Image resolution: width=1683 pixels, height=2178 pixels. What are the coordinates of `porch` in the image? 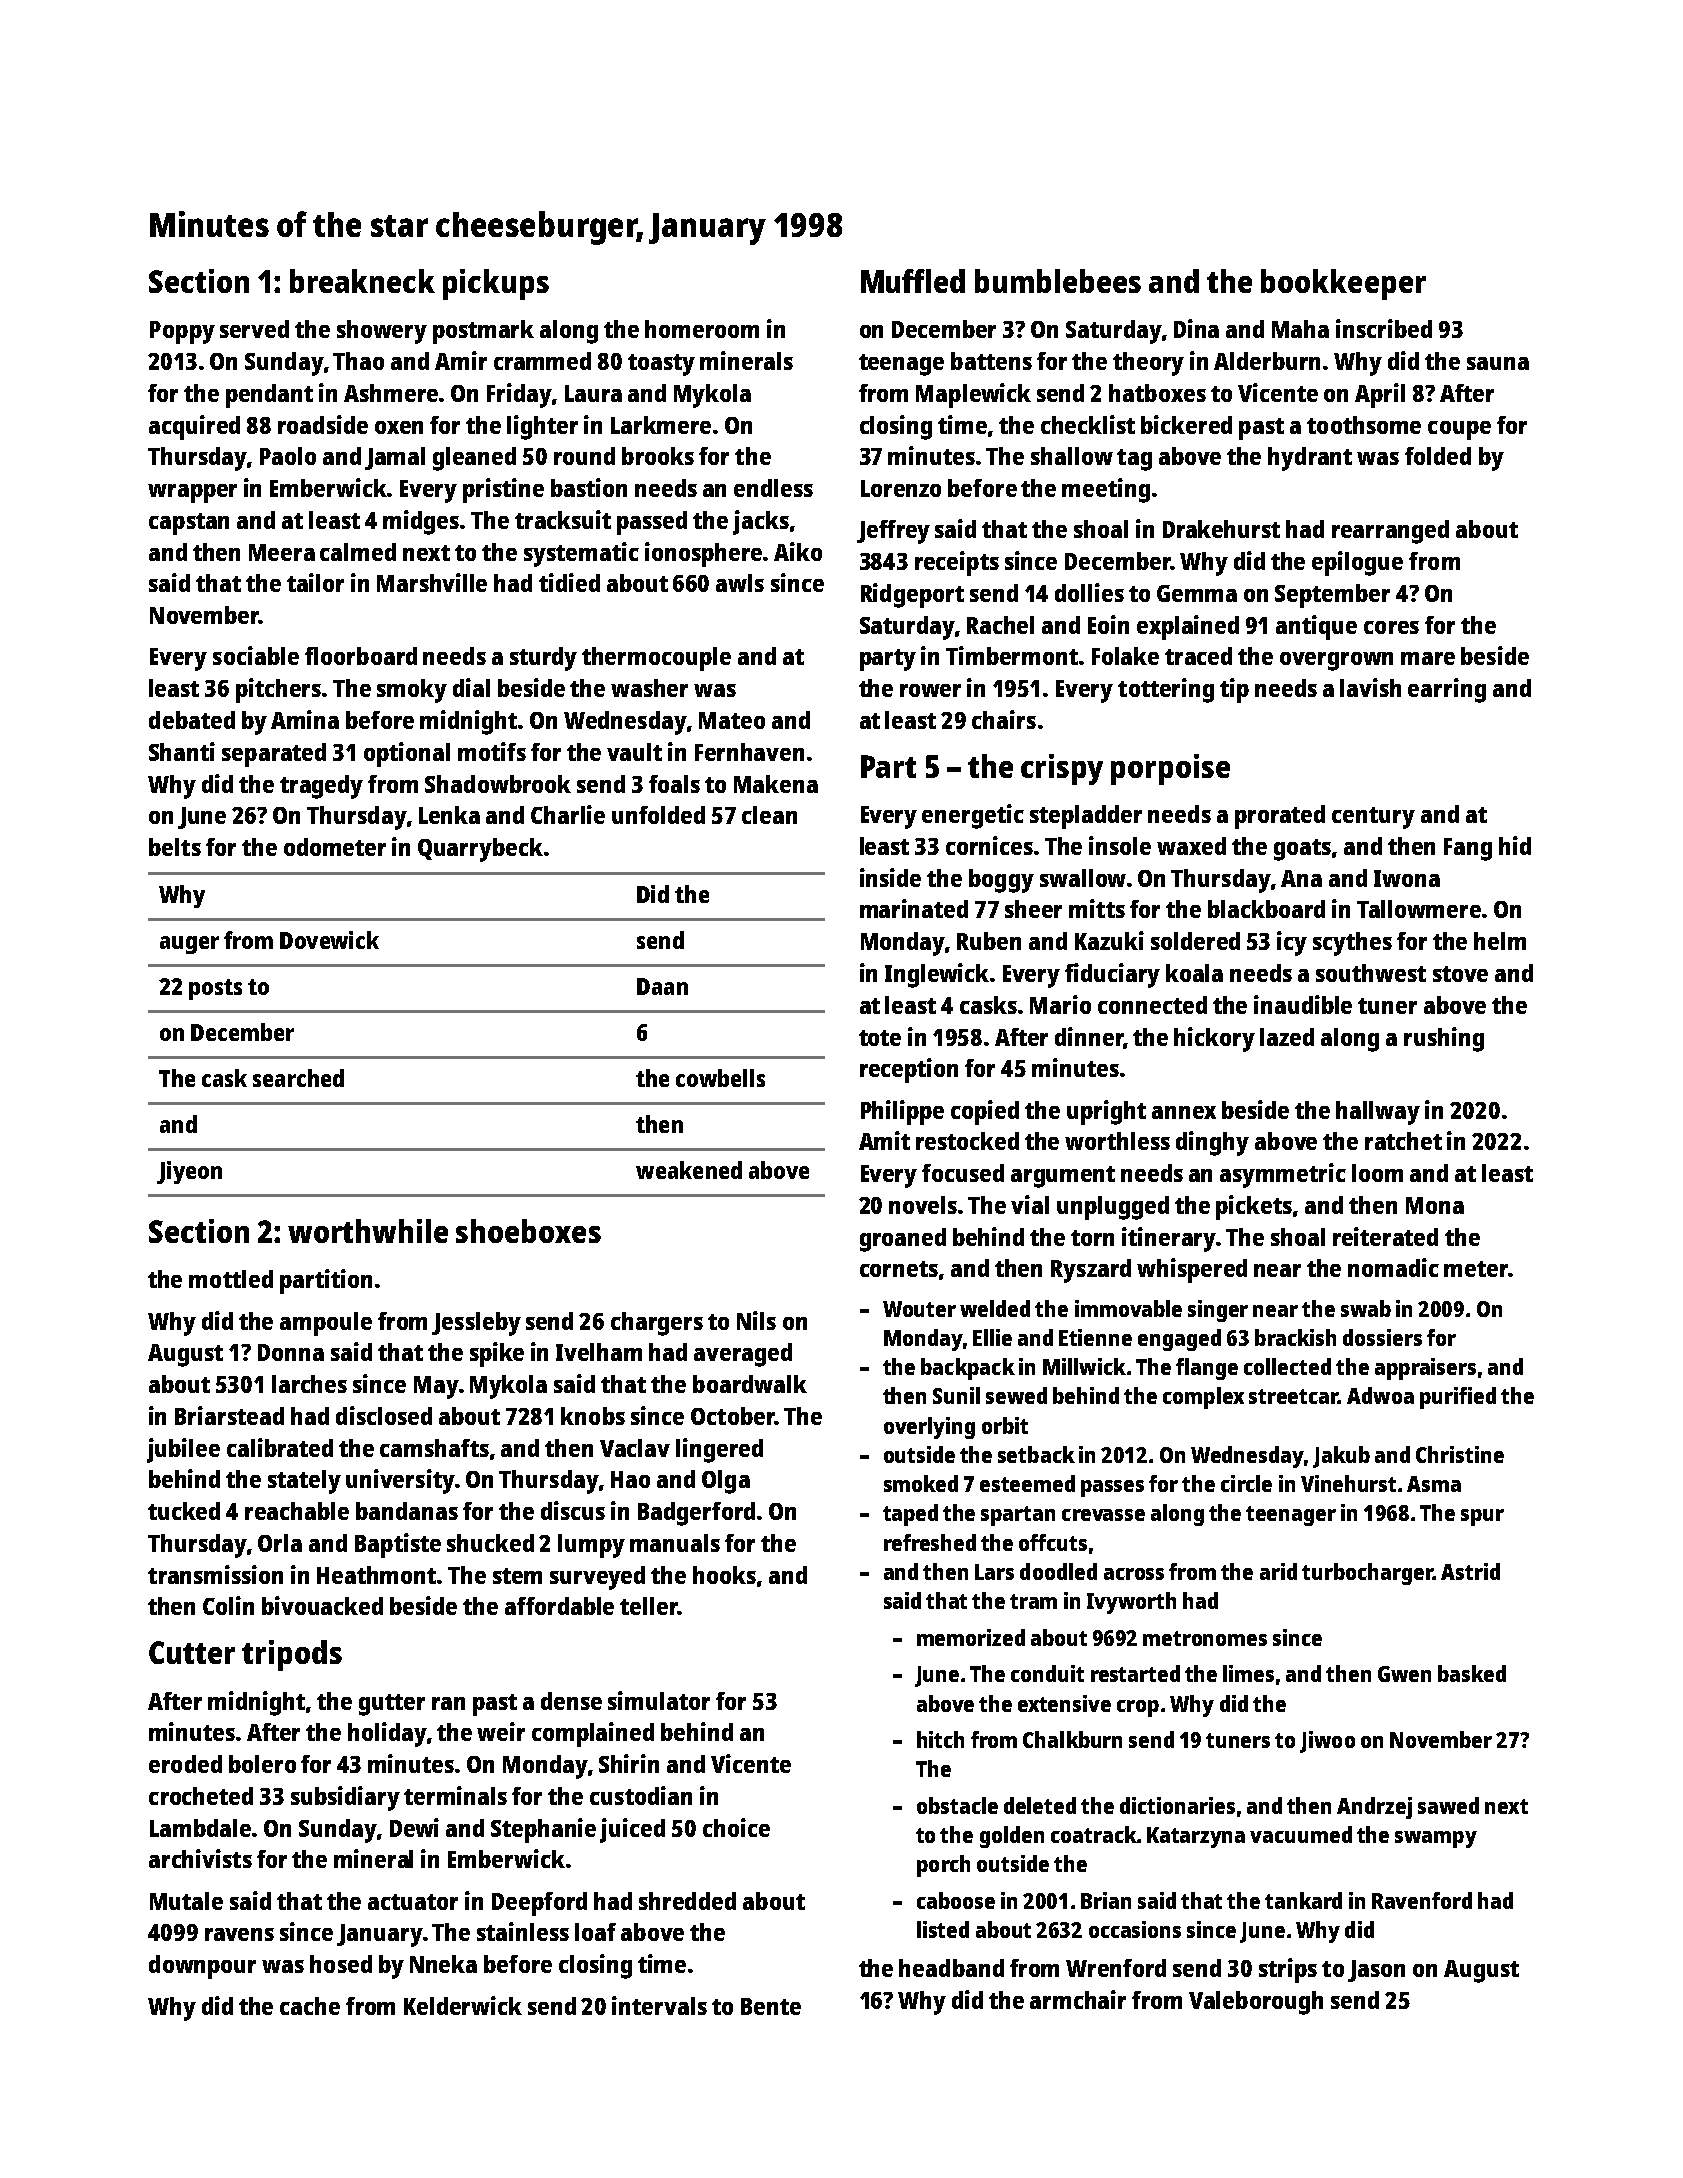 It's located at (943, 1866).
